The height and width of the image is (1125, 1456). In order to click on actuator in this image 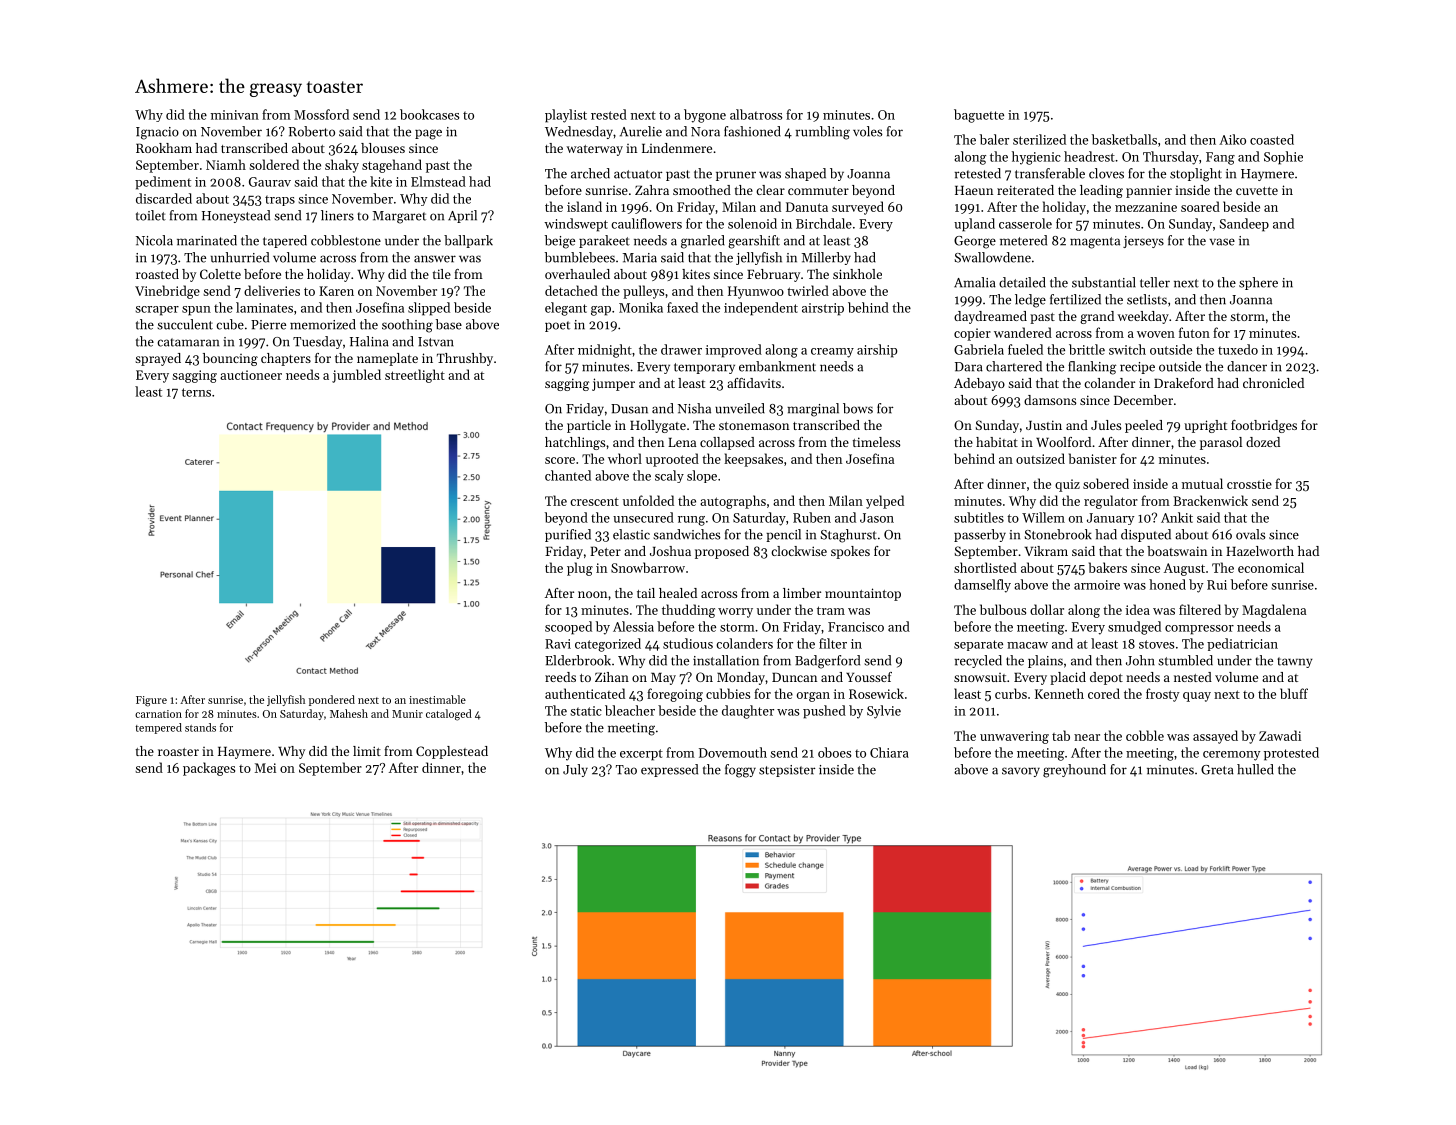, I will do `click(638, 174)`.
